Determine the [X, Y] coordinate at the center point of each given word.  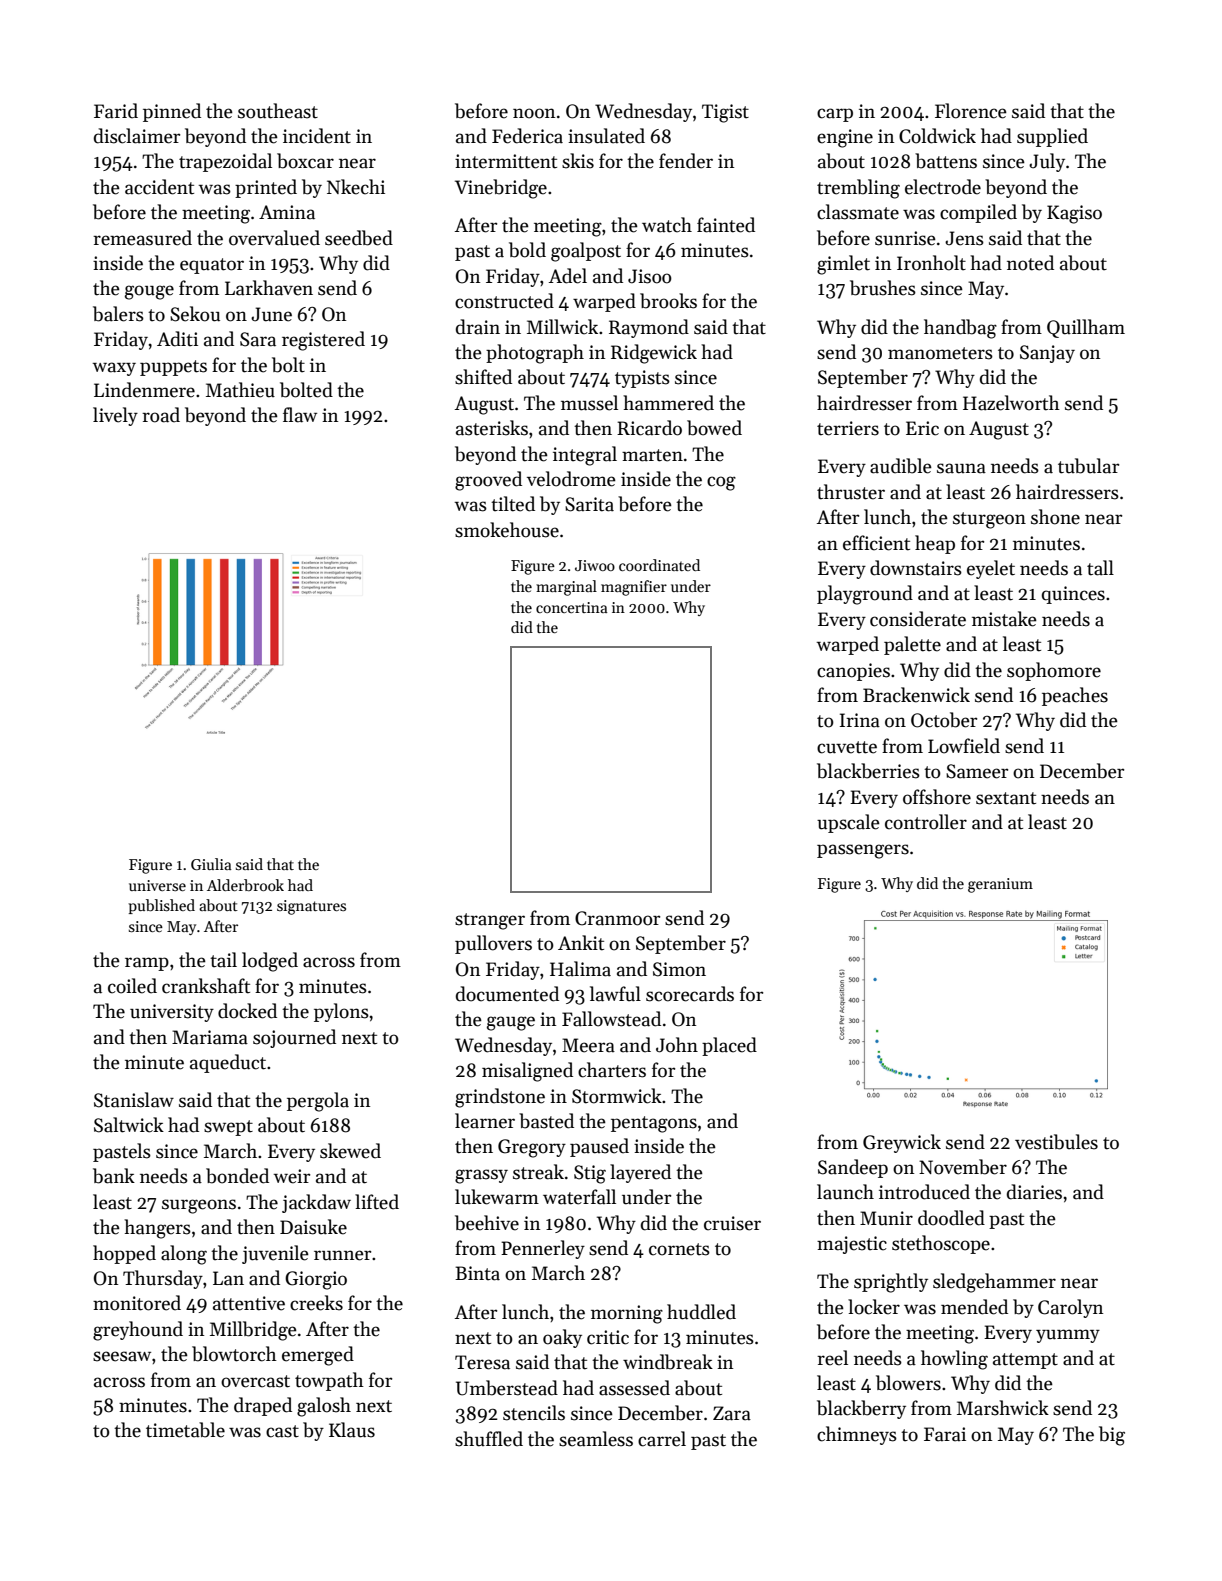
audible [901, 466]
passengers [863, 851]
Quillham [1086, 328]
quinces [1073, 595]
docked [247, 1011]
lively [115, 416]
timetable [185, 1430]
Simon [679, 969]
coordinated [659, 565]
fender [686, 161]
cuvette [847, 747]
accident [159, 187]
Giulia [211, 864]
